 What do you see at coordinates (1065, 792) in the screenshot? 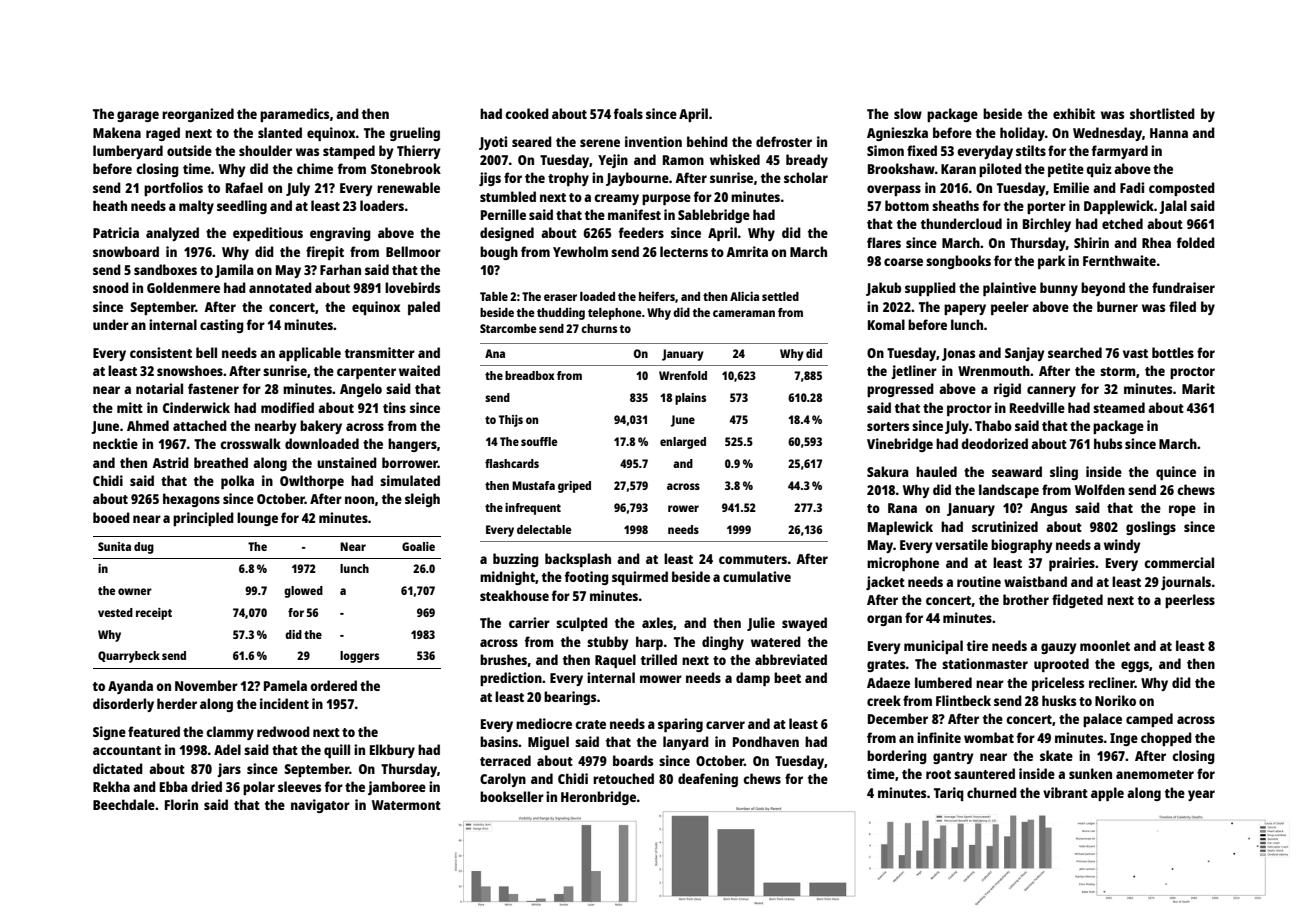
I see `vibrant` at bounding box center [1065, 792].
